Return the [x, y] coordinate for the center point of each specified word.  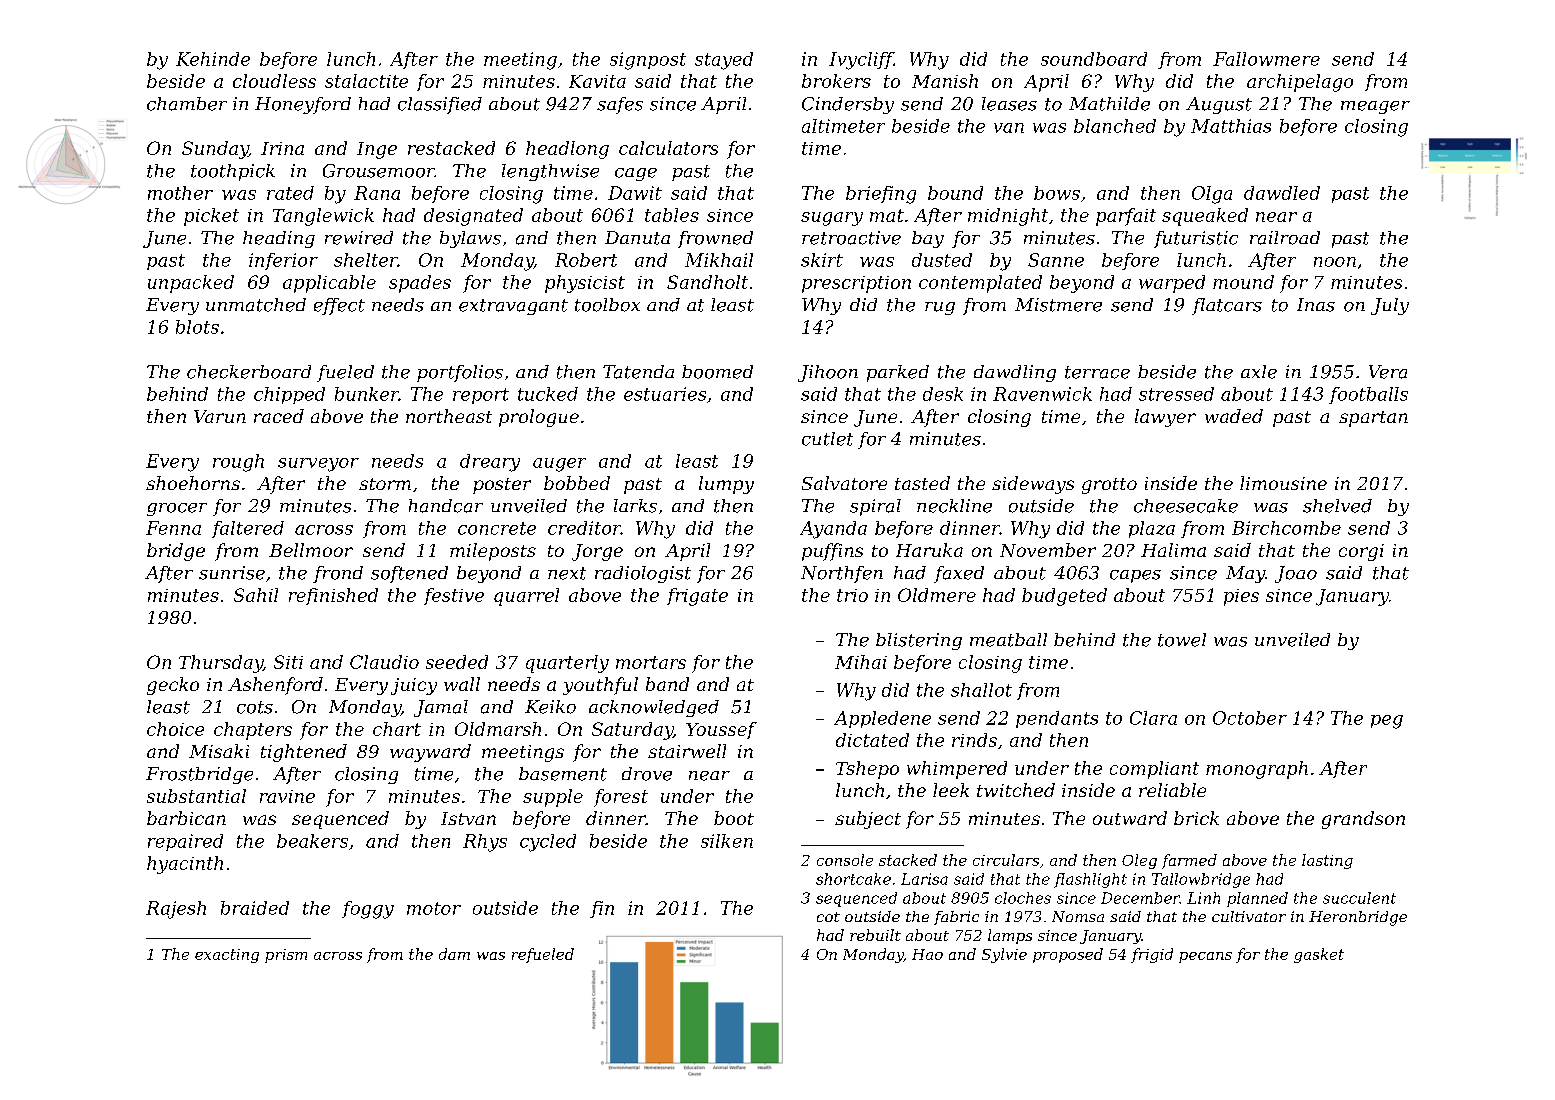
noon [1335, 262]
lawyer [1165, 418]
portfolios [460, 373]
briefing [881, 195]
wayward [430, 753]
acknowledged [654, 708]
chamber [187, 104]
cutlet [827, 439]
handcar [446, 506]
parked [898, 373]
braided [255, 908]
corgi [1361, 552]
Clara [1153, 718]
